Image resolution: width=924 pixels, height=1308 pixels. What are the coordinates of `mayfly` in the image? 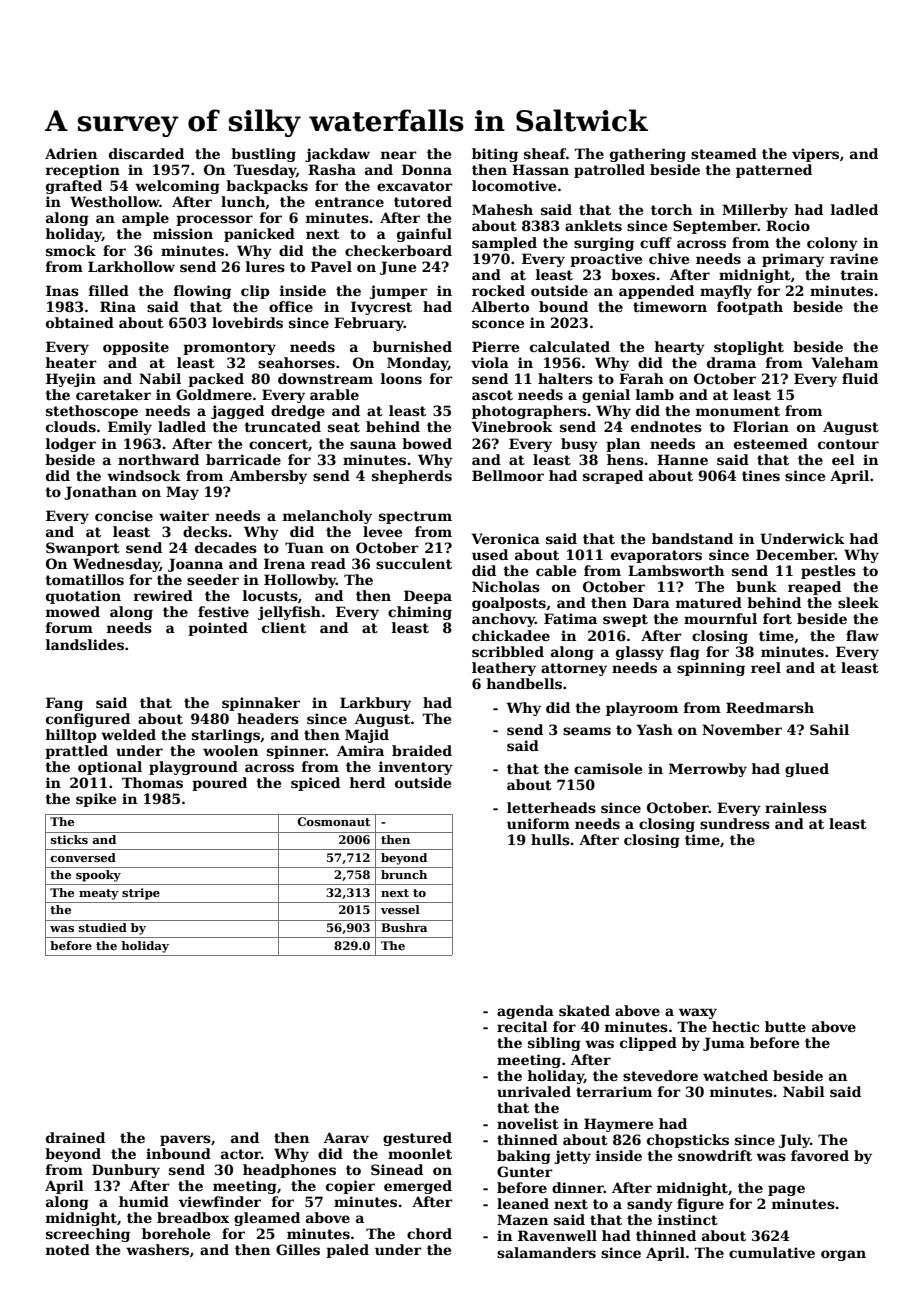 It's located at (726, 292).
